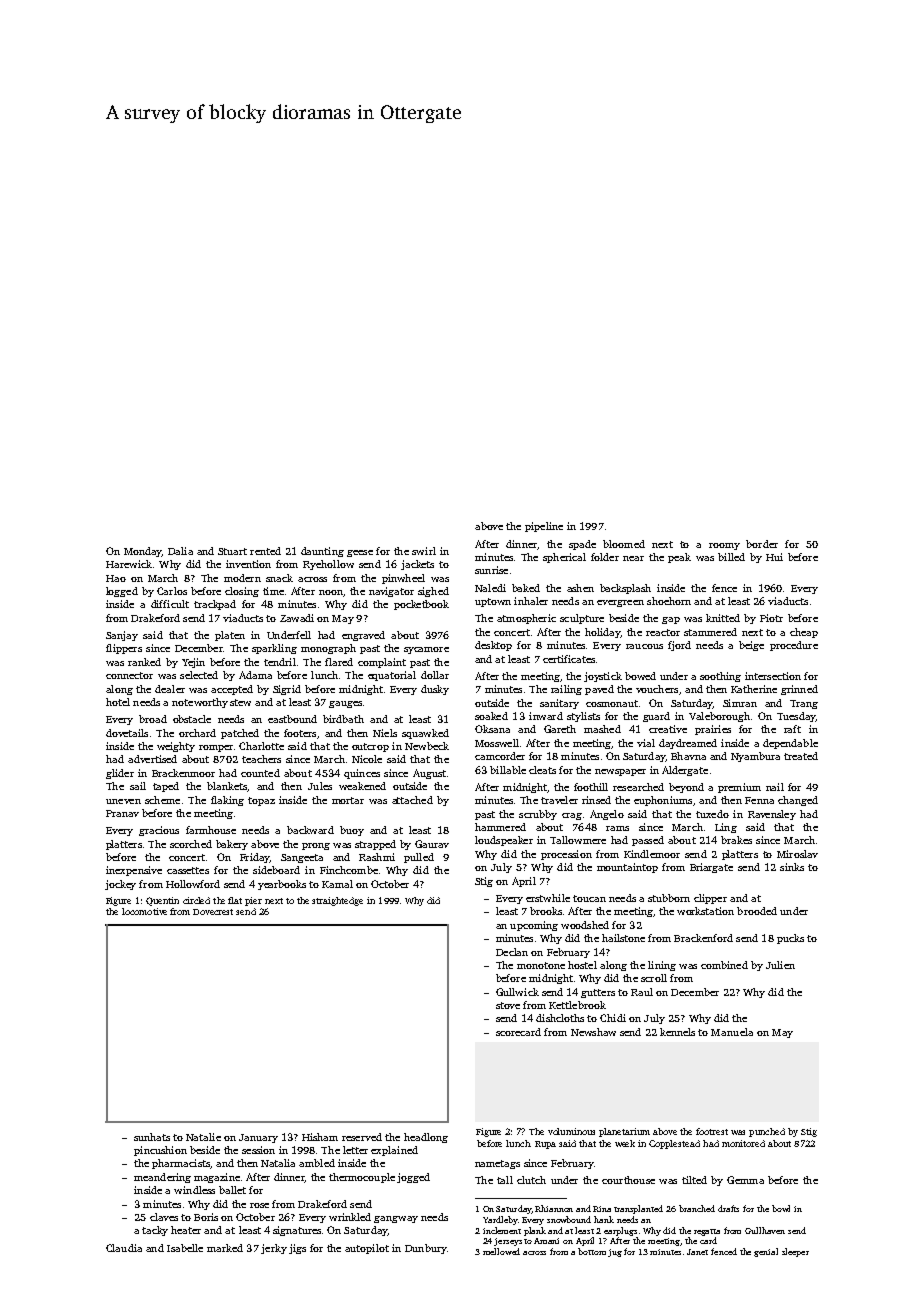 This page has width=924, height=1308. Describe the element at coordinates (122, 636) in the page. I see `Sanjay` at that location.
